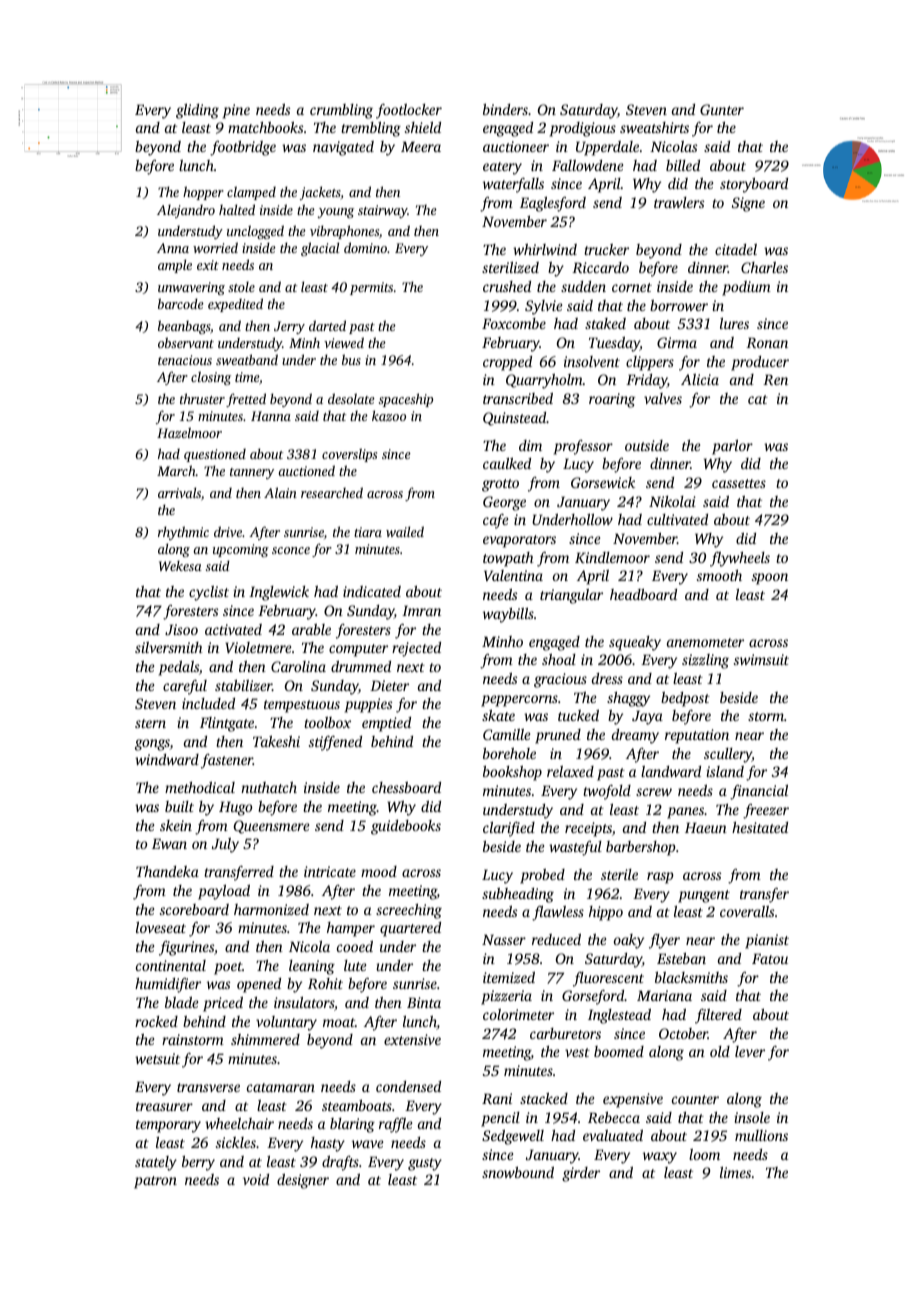 The width and height of the screenshot is (924, 1314). What do you see at coordinates (215, 455) in the screenshot?
I see `questioned` at bounding box center [215, 455].
